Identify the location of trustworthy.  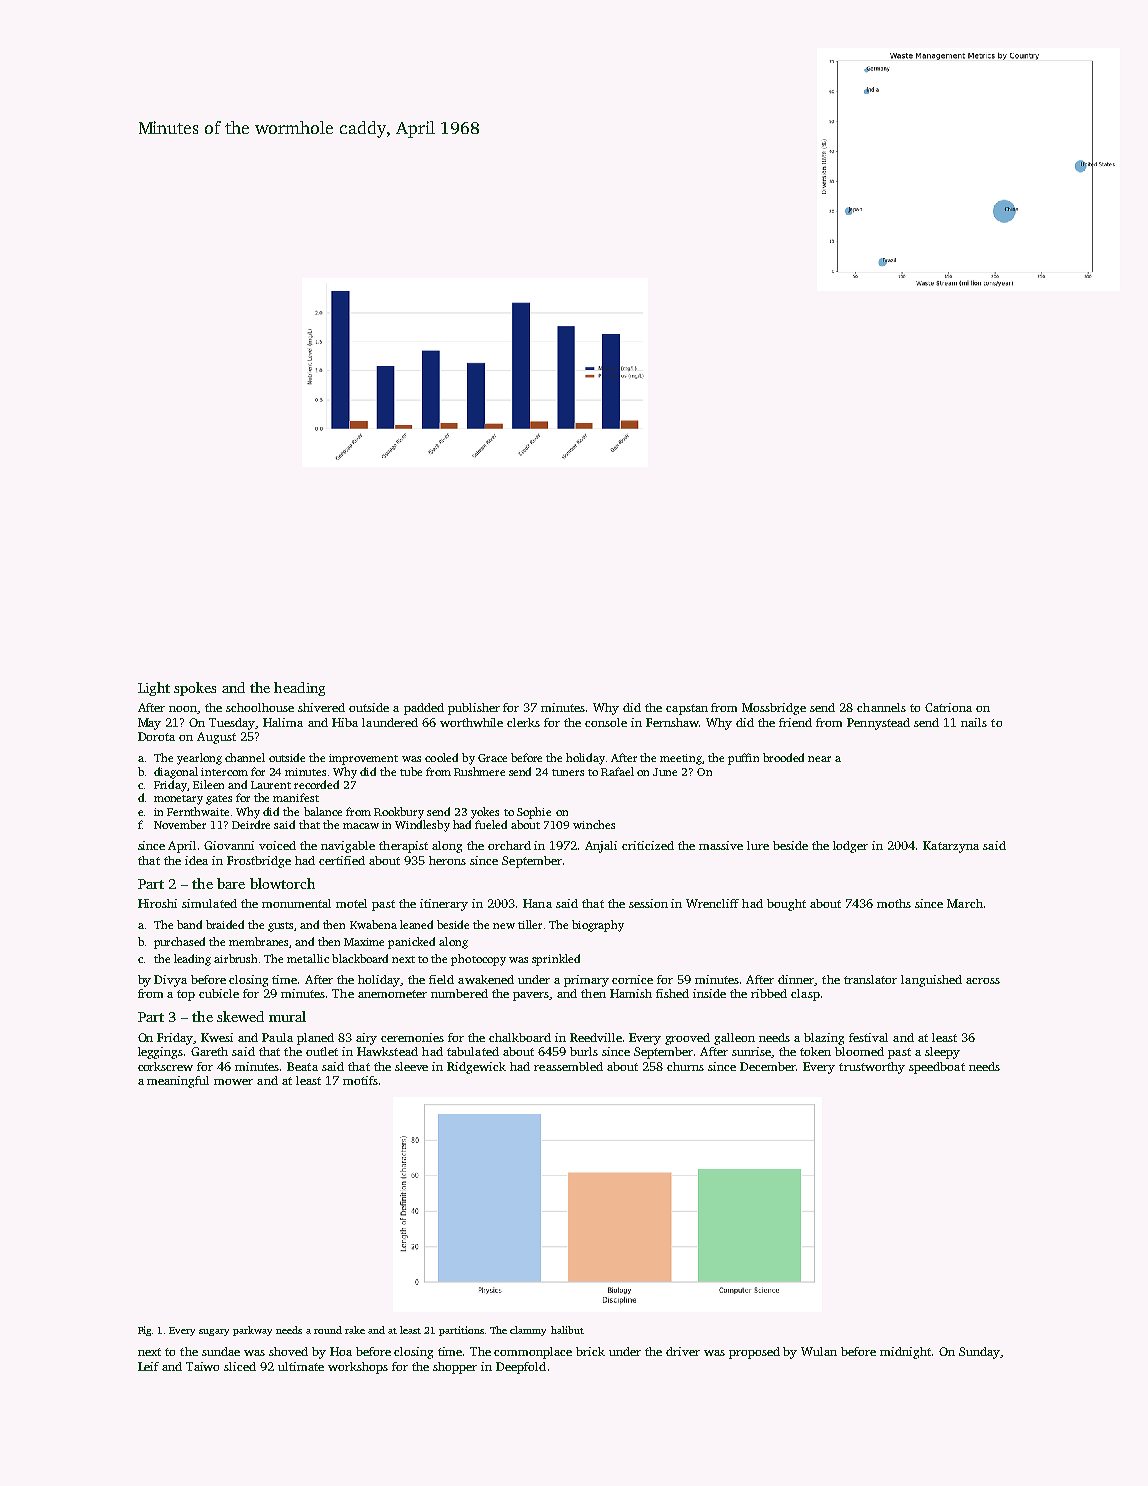
(872, 1068).
